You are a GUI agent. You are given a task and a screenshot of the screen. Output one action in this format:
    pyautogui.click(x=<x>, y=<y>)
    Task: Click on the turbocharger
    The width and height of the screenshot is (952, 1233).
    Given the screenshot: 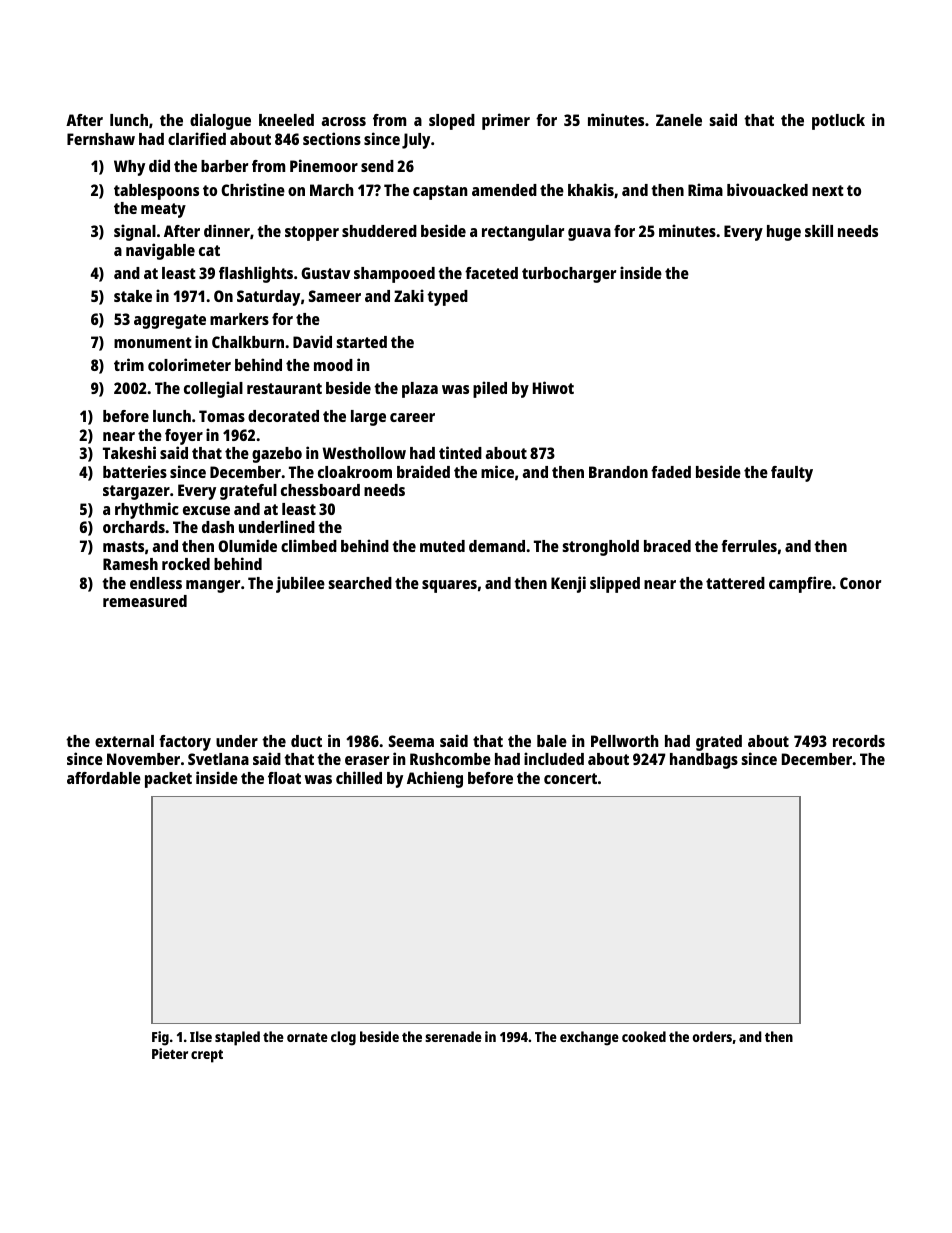 What is the action you would take?
    pyautogui.click(x=569, y=275)
